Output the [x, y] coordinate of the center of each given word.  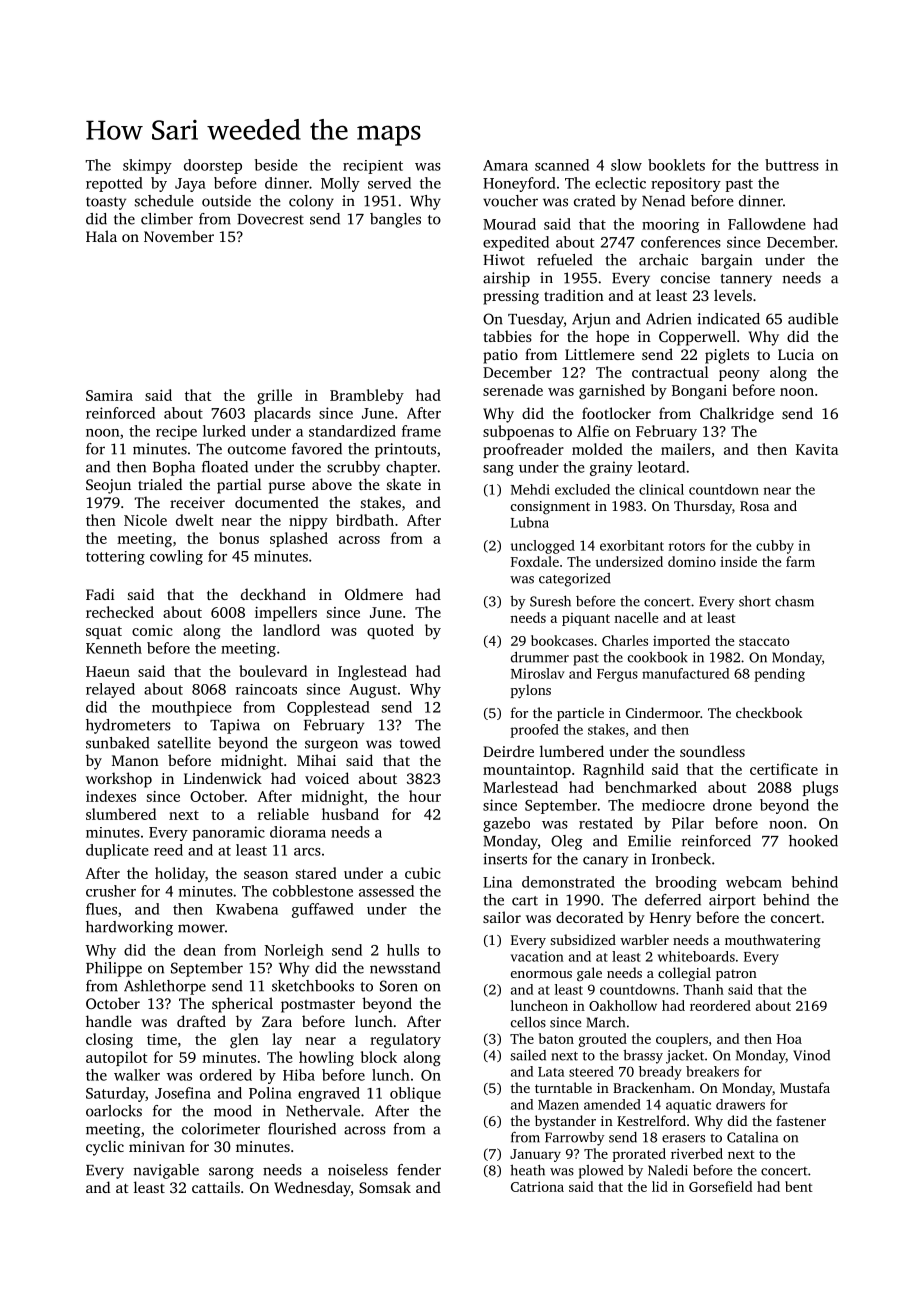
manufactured [685, 673]
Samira [109, 395]
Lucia [796, 354]
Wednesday [312, 1189]
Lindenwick [223, 778]
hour [425, 796]
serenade [513, 390]
